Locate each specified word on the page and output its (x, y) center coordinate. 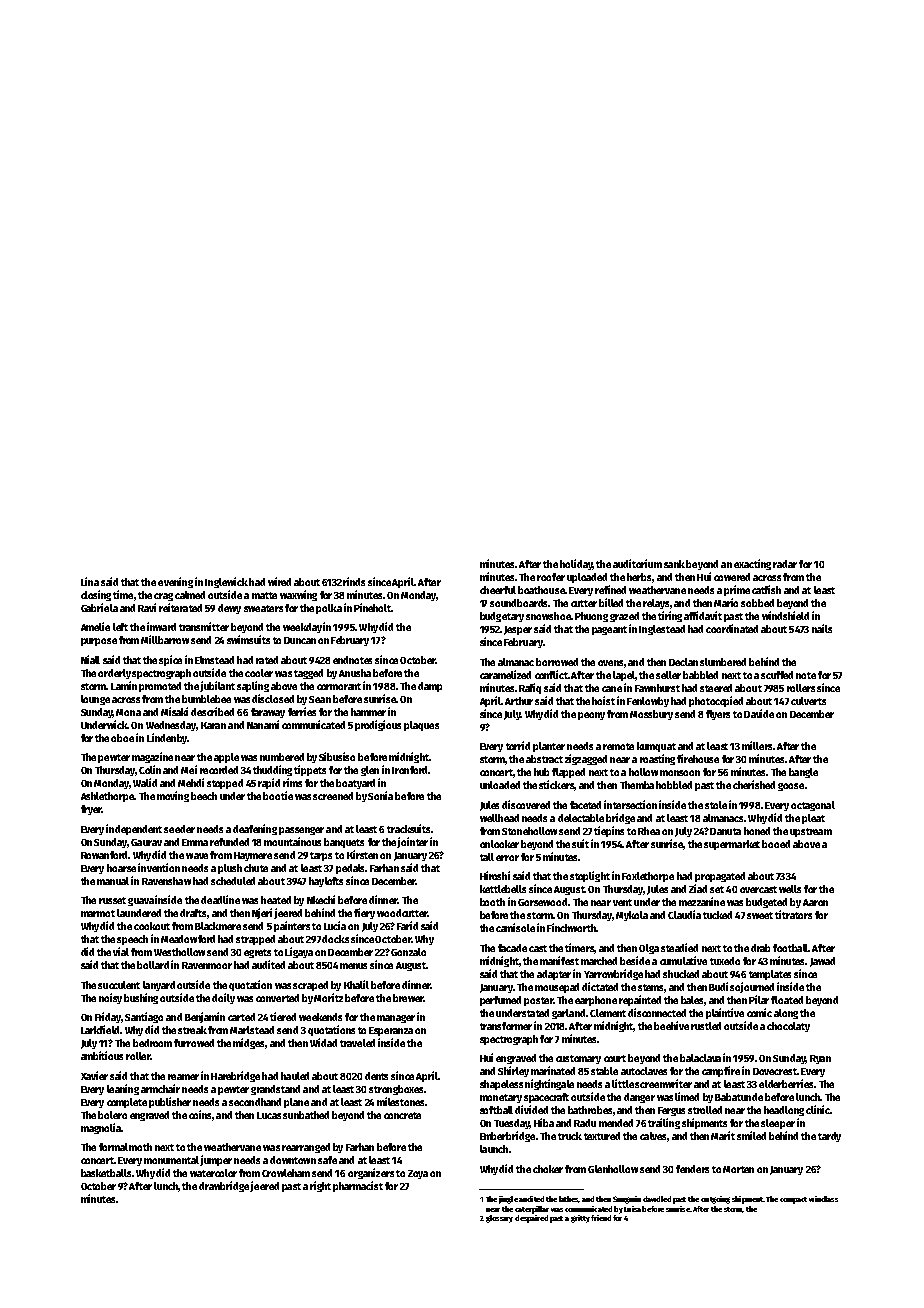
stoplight (590, 876)
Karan (213, 725)
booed (776, 844)
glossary (499, 1219)
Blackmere (218, 926)
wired (279, 581)
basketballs (106, 1173)
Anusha (355, 673)
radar (785, 564)
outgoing (715, 1200)
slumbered (723, 662)
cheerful (498, 590)
